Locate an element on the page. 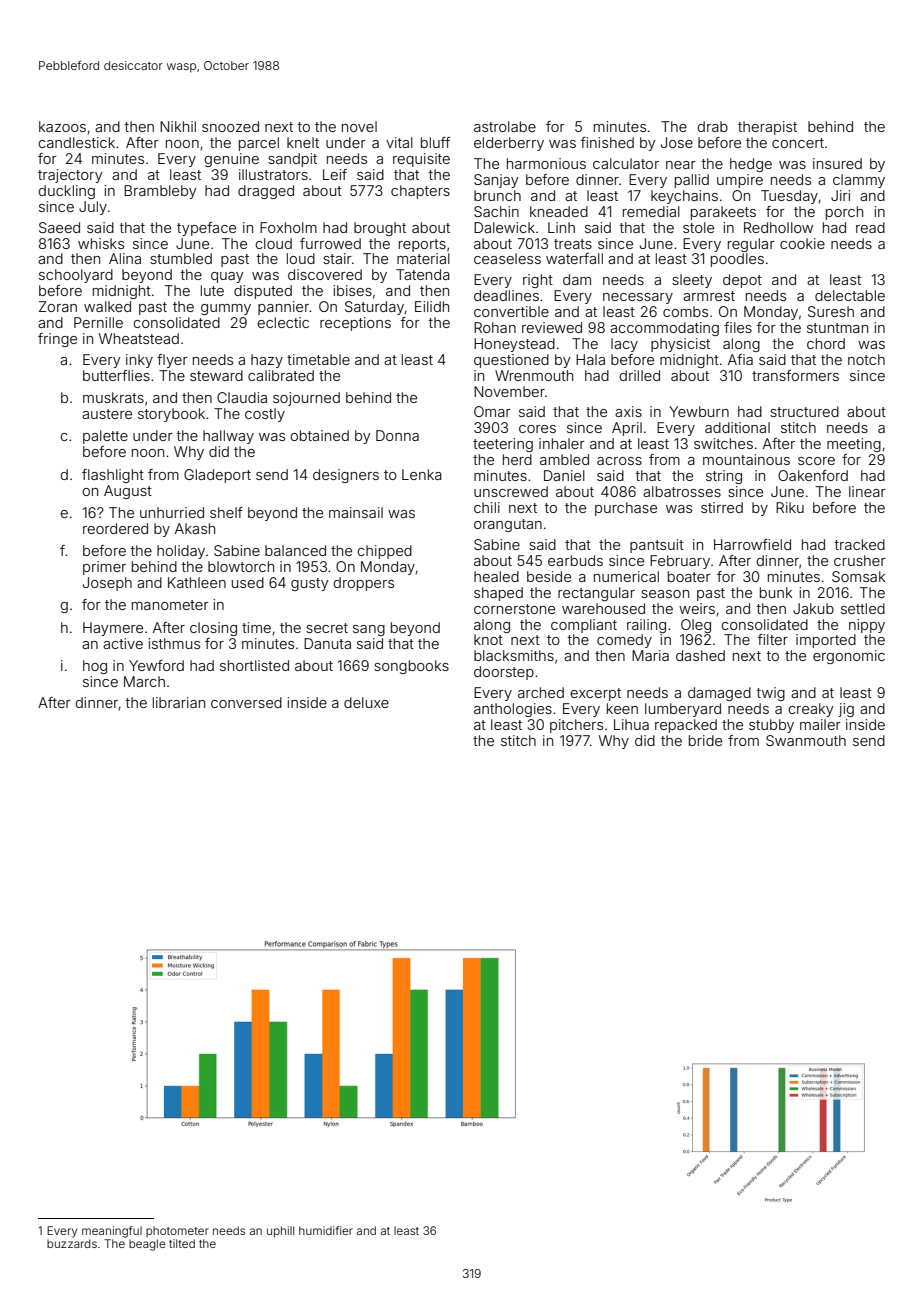 The height and width of the document is (1308, 924). librarian is located at coordinates (179, 702).
